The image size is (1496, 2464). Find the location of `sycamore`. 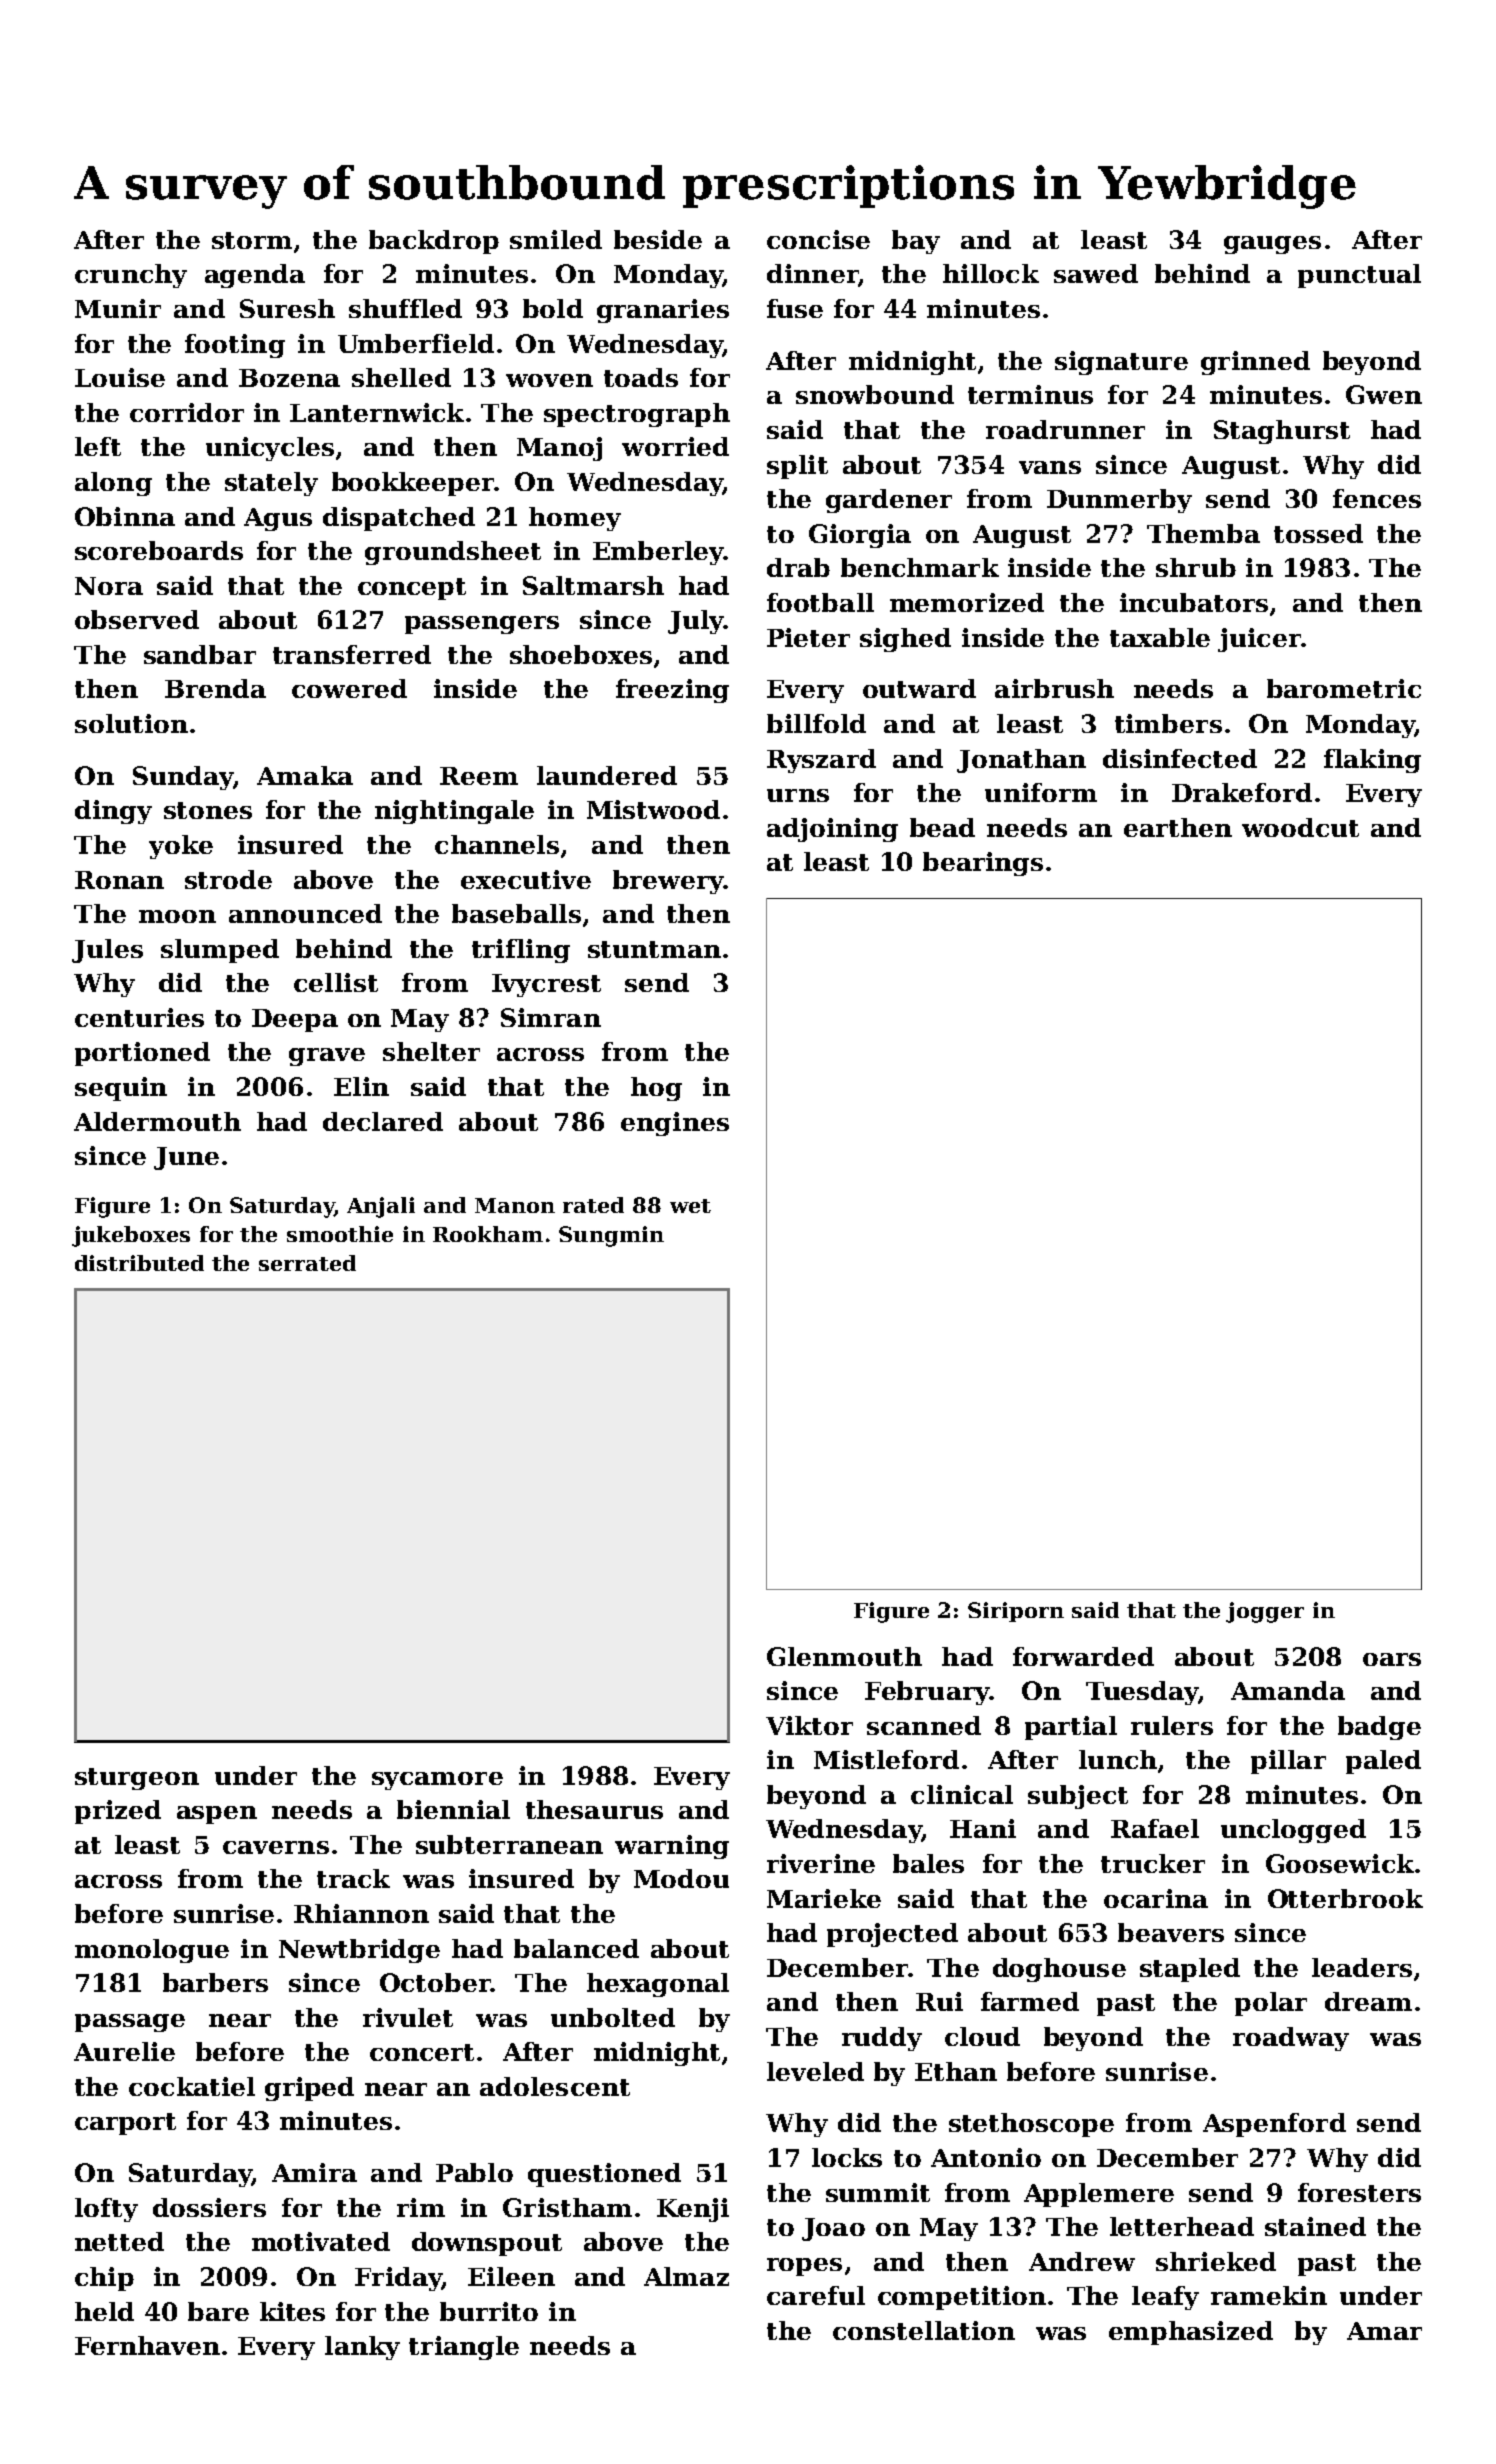

sycamore is located at coordinates (437, 1781).
